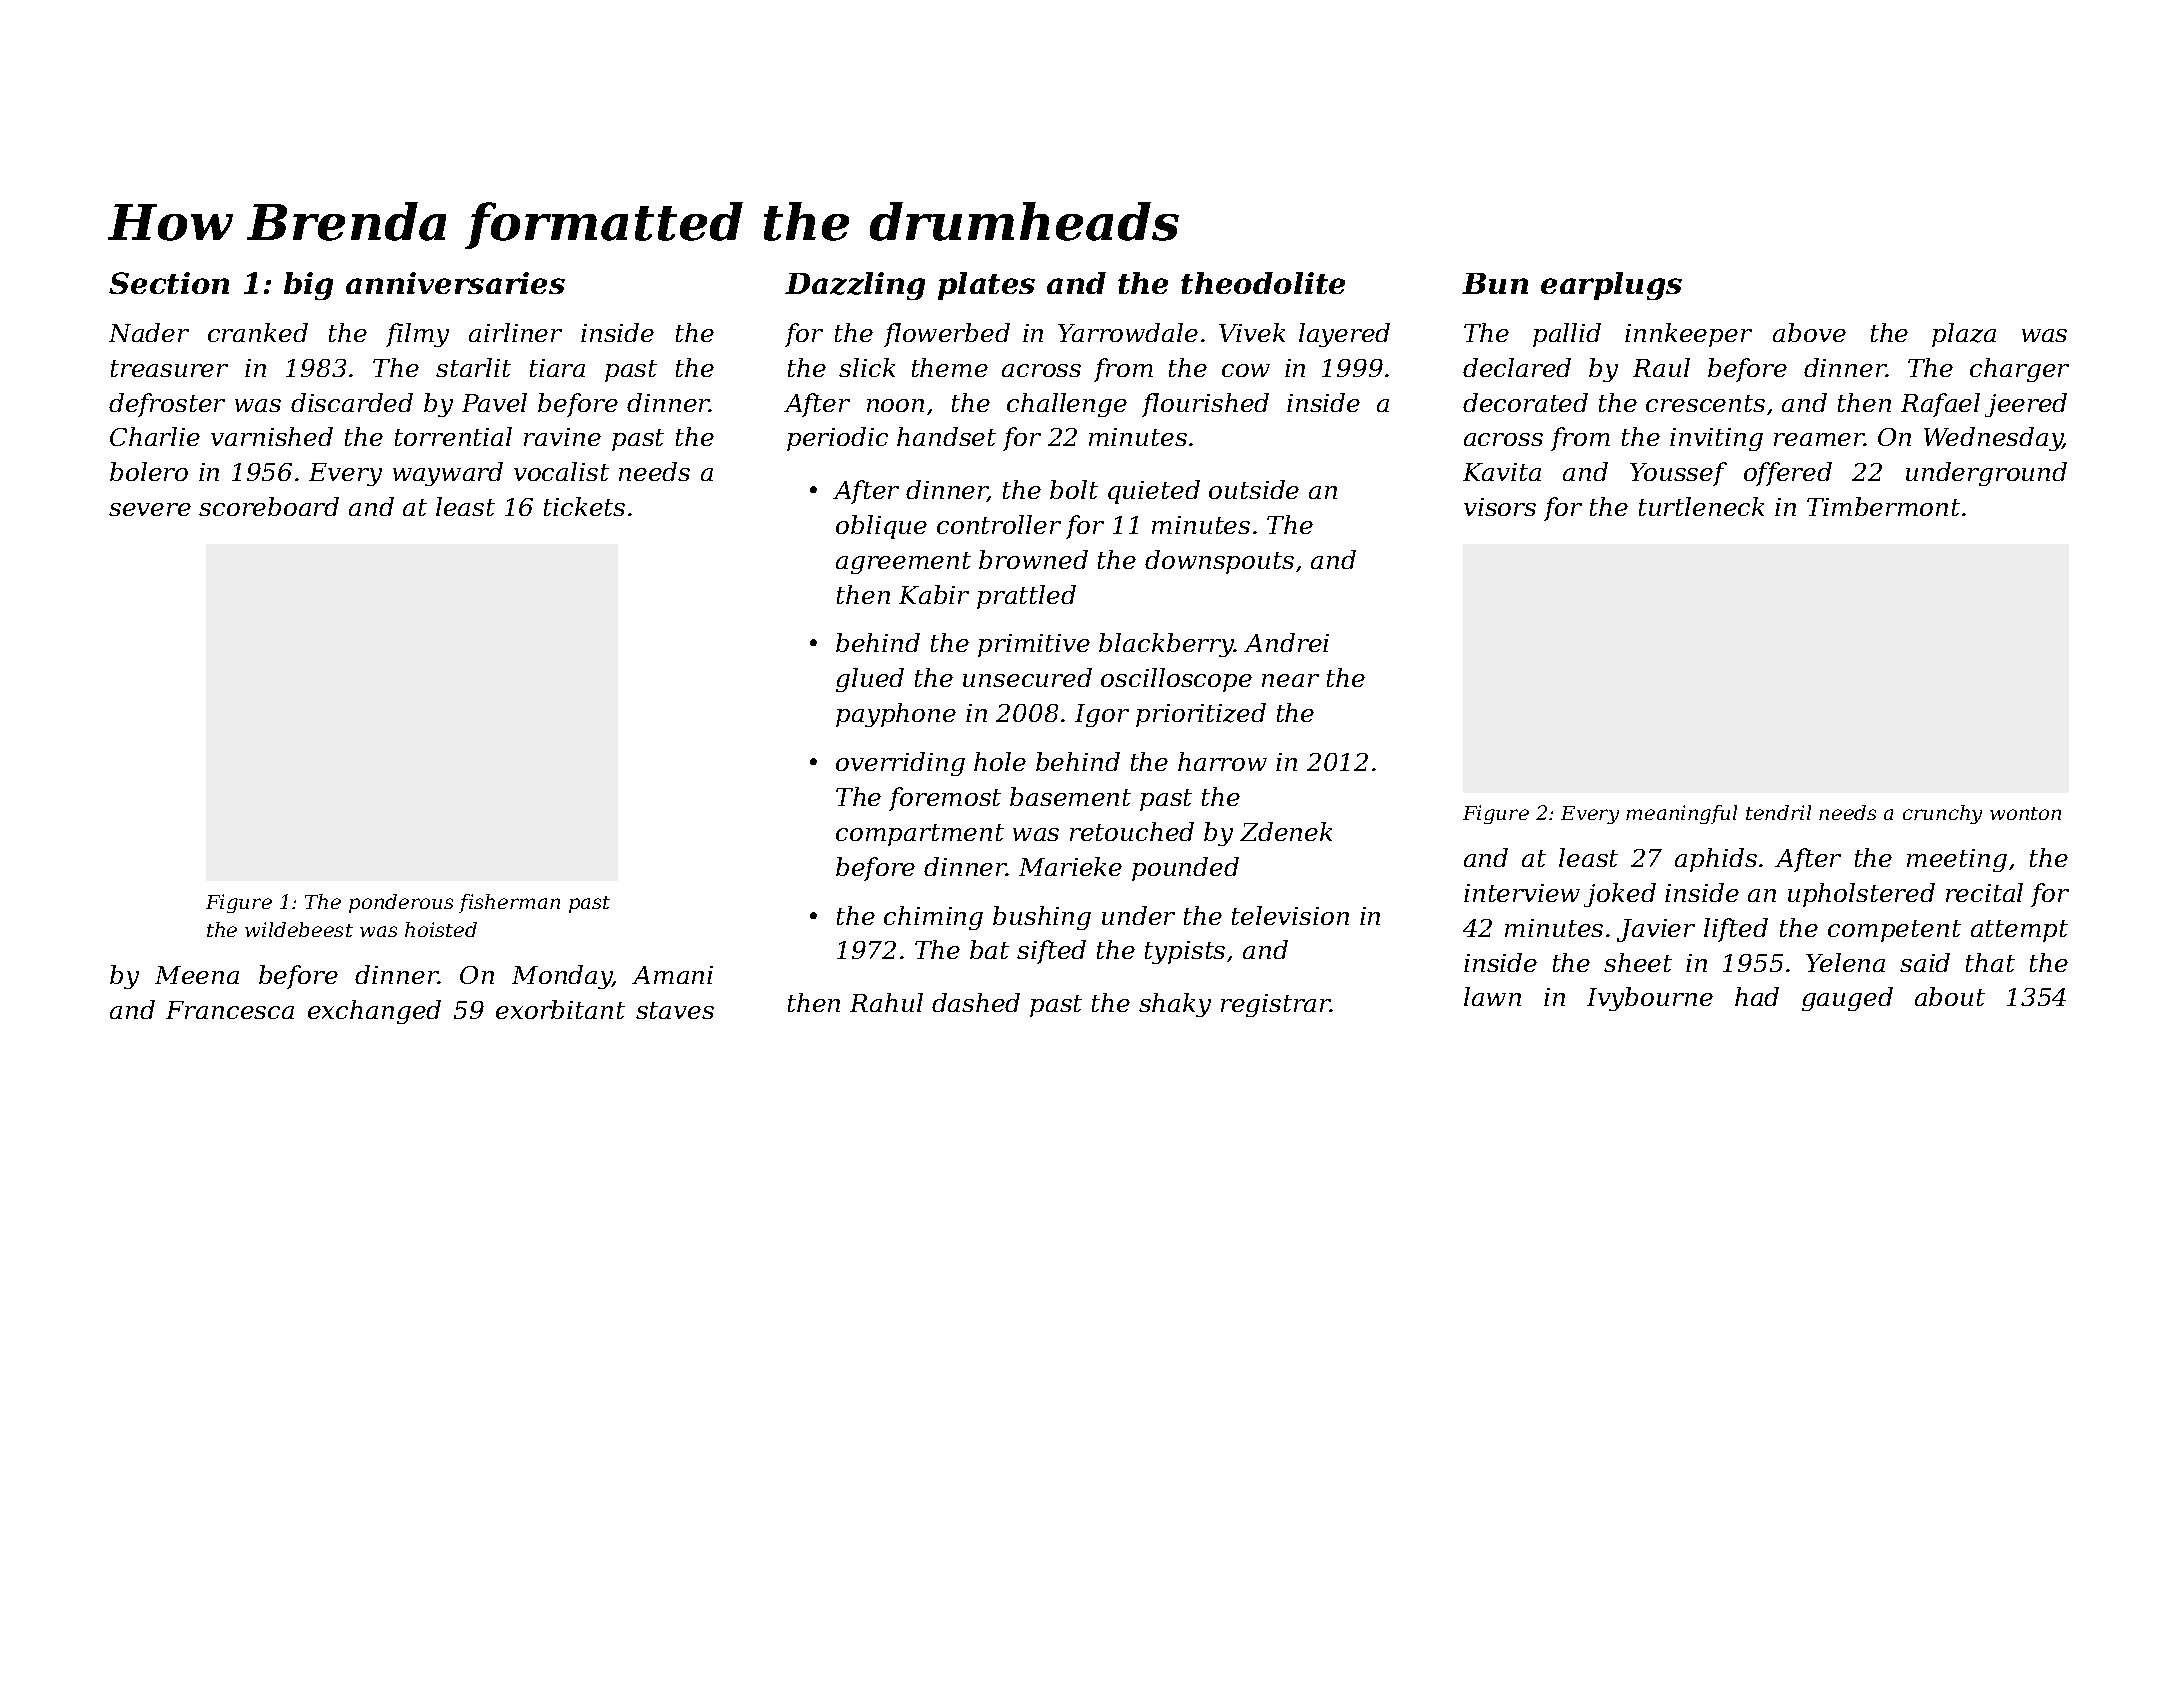  I want to click on Zdenek, so click(1286, 831).
